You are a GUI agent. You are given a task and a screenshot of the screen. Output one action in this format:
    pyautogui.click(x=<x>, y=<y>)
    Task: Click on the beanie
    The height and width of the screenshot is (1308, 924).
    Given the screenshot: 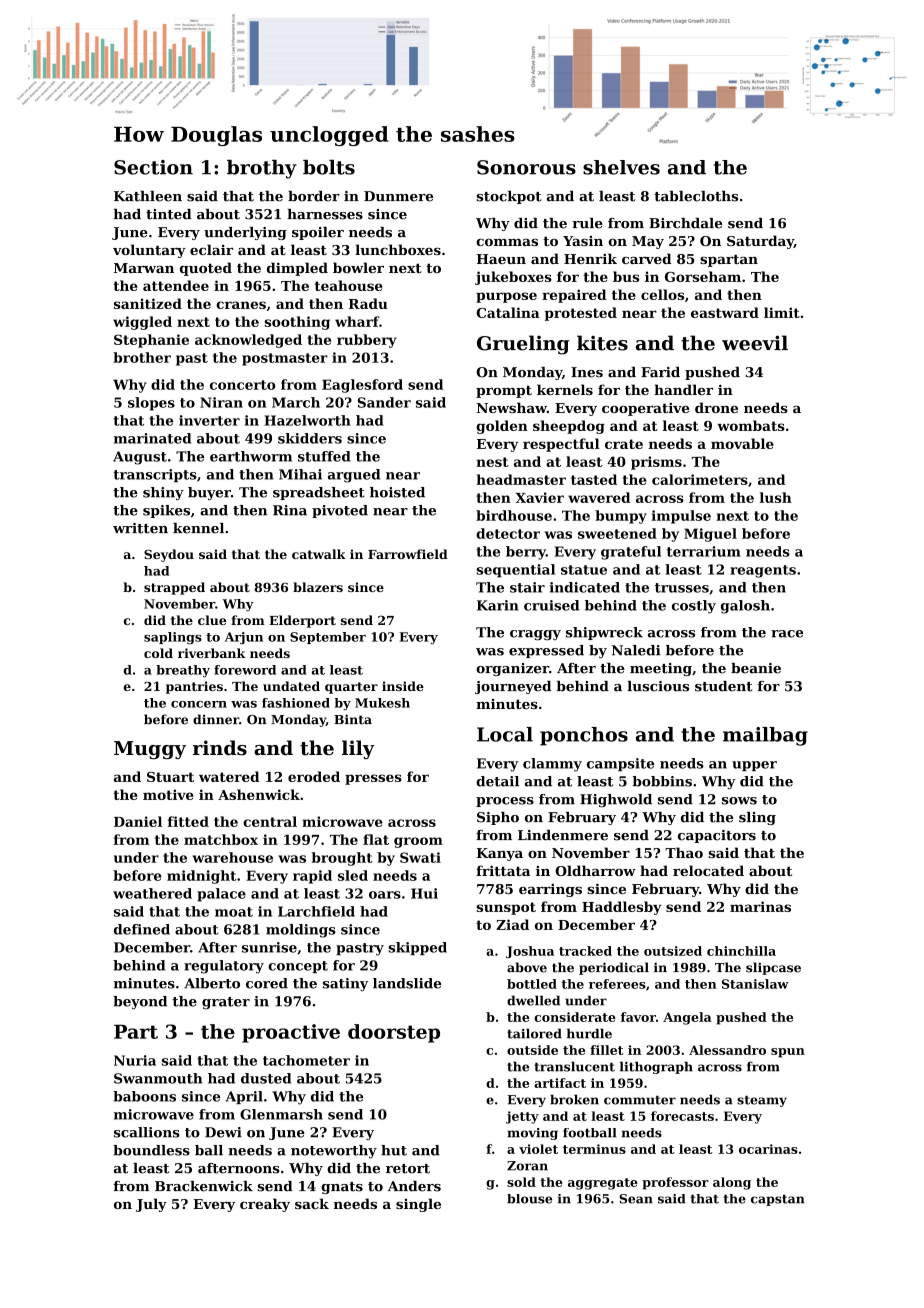 What is the action you would take?
    pyautogui.click(x=756, y=668)
